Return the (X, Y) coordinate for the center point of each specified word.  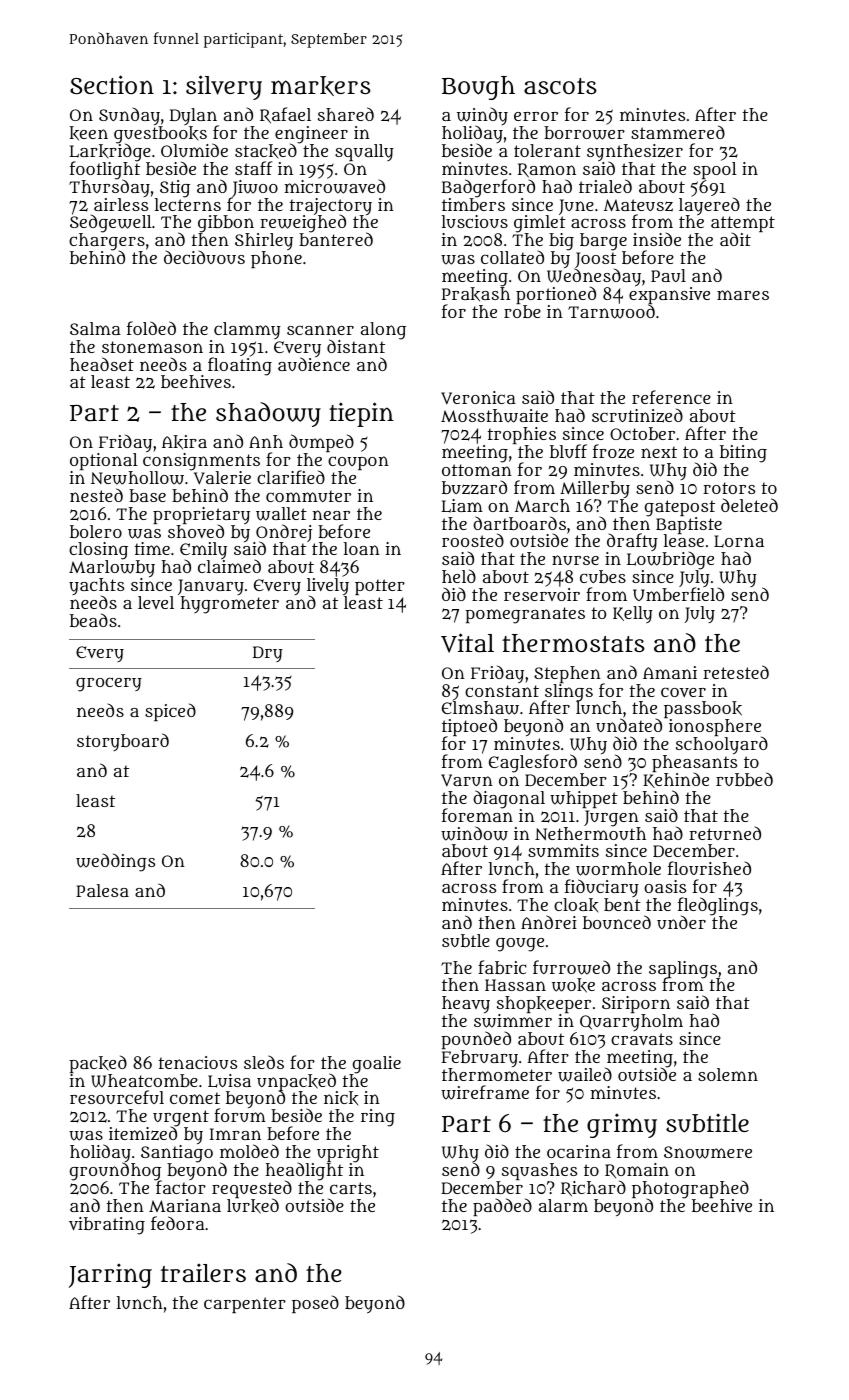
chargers (107, 242)
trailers (203, 1273)
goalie (377, 1065)
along (383, 331)
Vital (467, 643)
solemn (728, 1074)
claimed (229, 566)
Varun (467, 780)
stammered (678, 132)
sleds (264, 1062)
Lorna (739, 541)
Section (112, 84)
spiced (170, 712)
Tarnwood (611, 312)
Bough (478, 88)
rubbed (744, 779)
